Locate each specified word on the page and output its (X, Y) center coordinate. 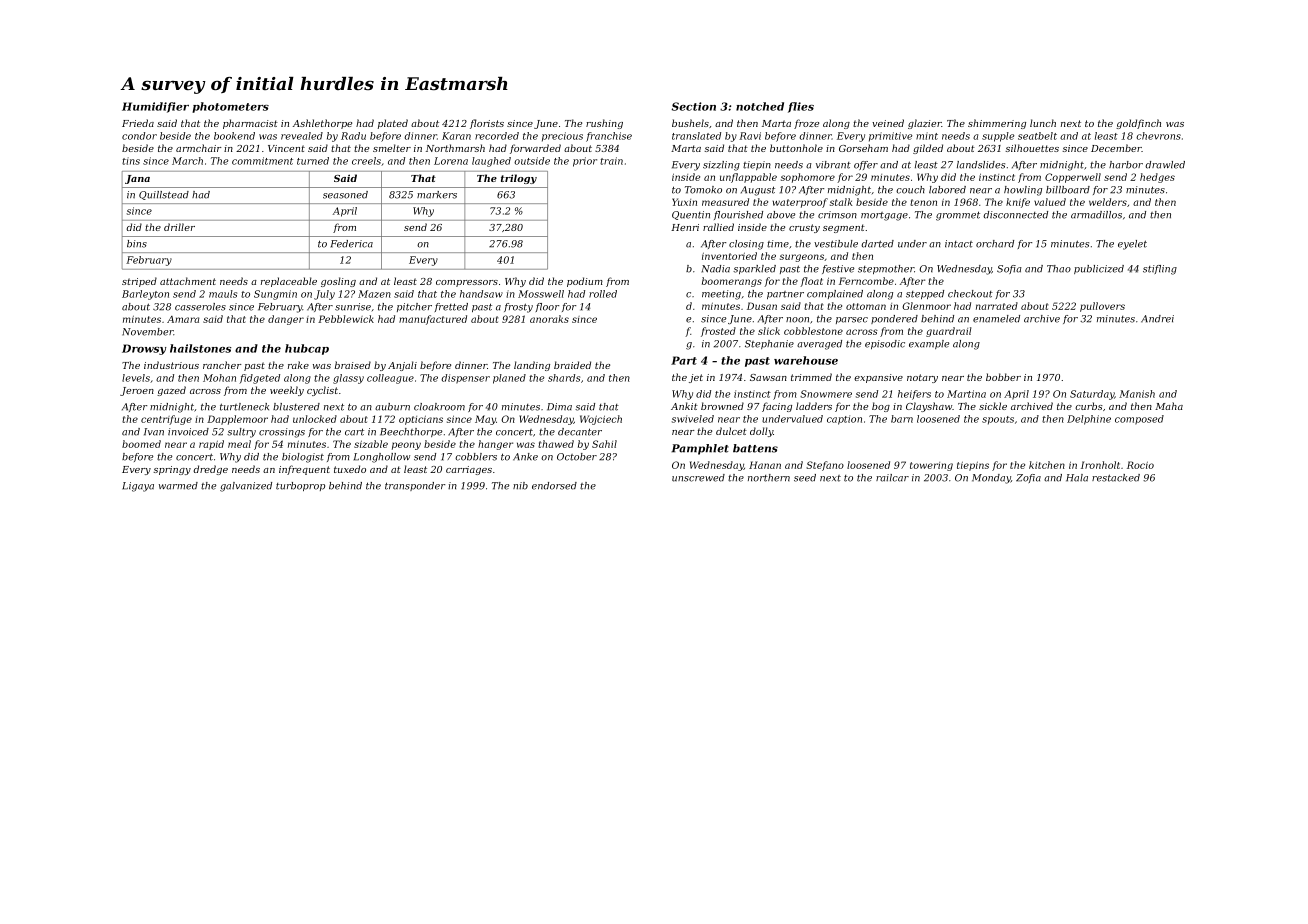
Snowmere (826, 394)
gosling (338, 282)
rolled (603, 294)
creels (366, 161)
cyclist (322, 391)
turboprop (300, 486)
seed (805, 478)
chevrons (1158, 136)
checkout (970, 294)
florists (487, 124)
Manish (1137, 394)
